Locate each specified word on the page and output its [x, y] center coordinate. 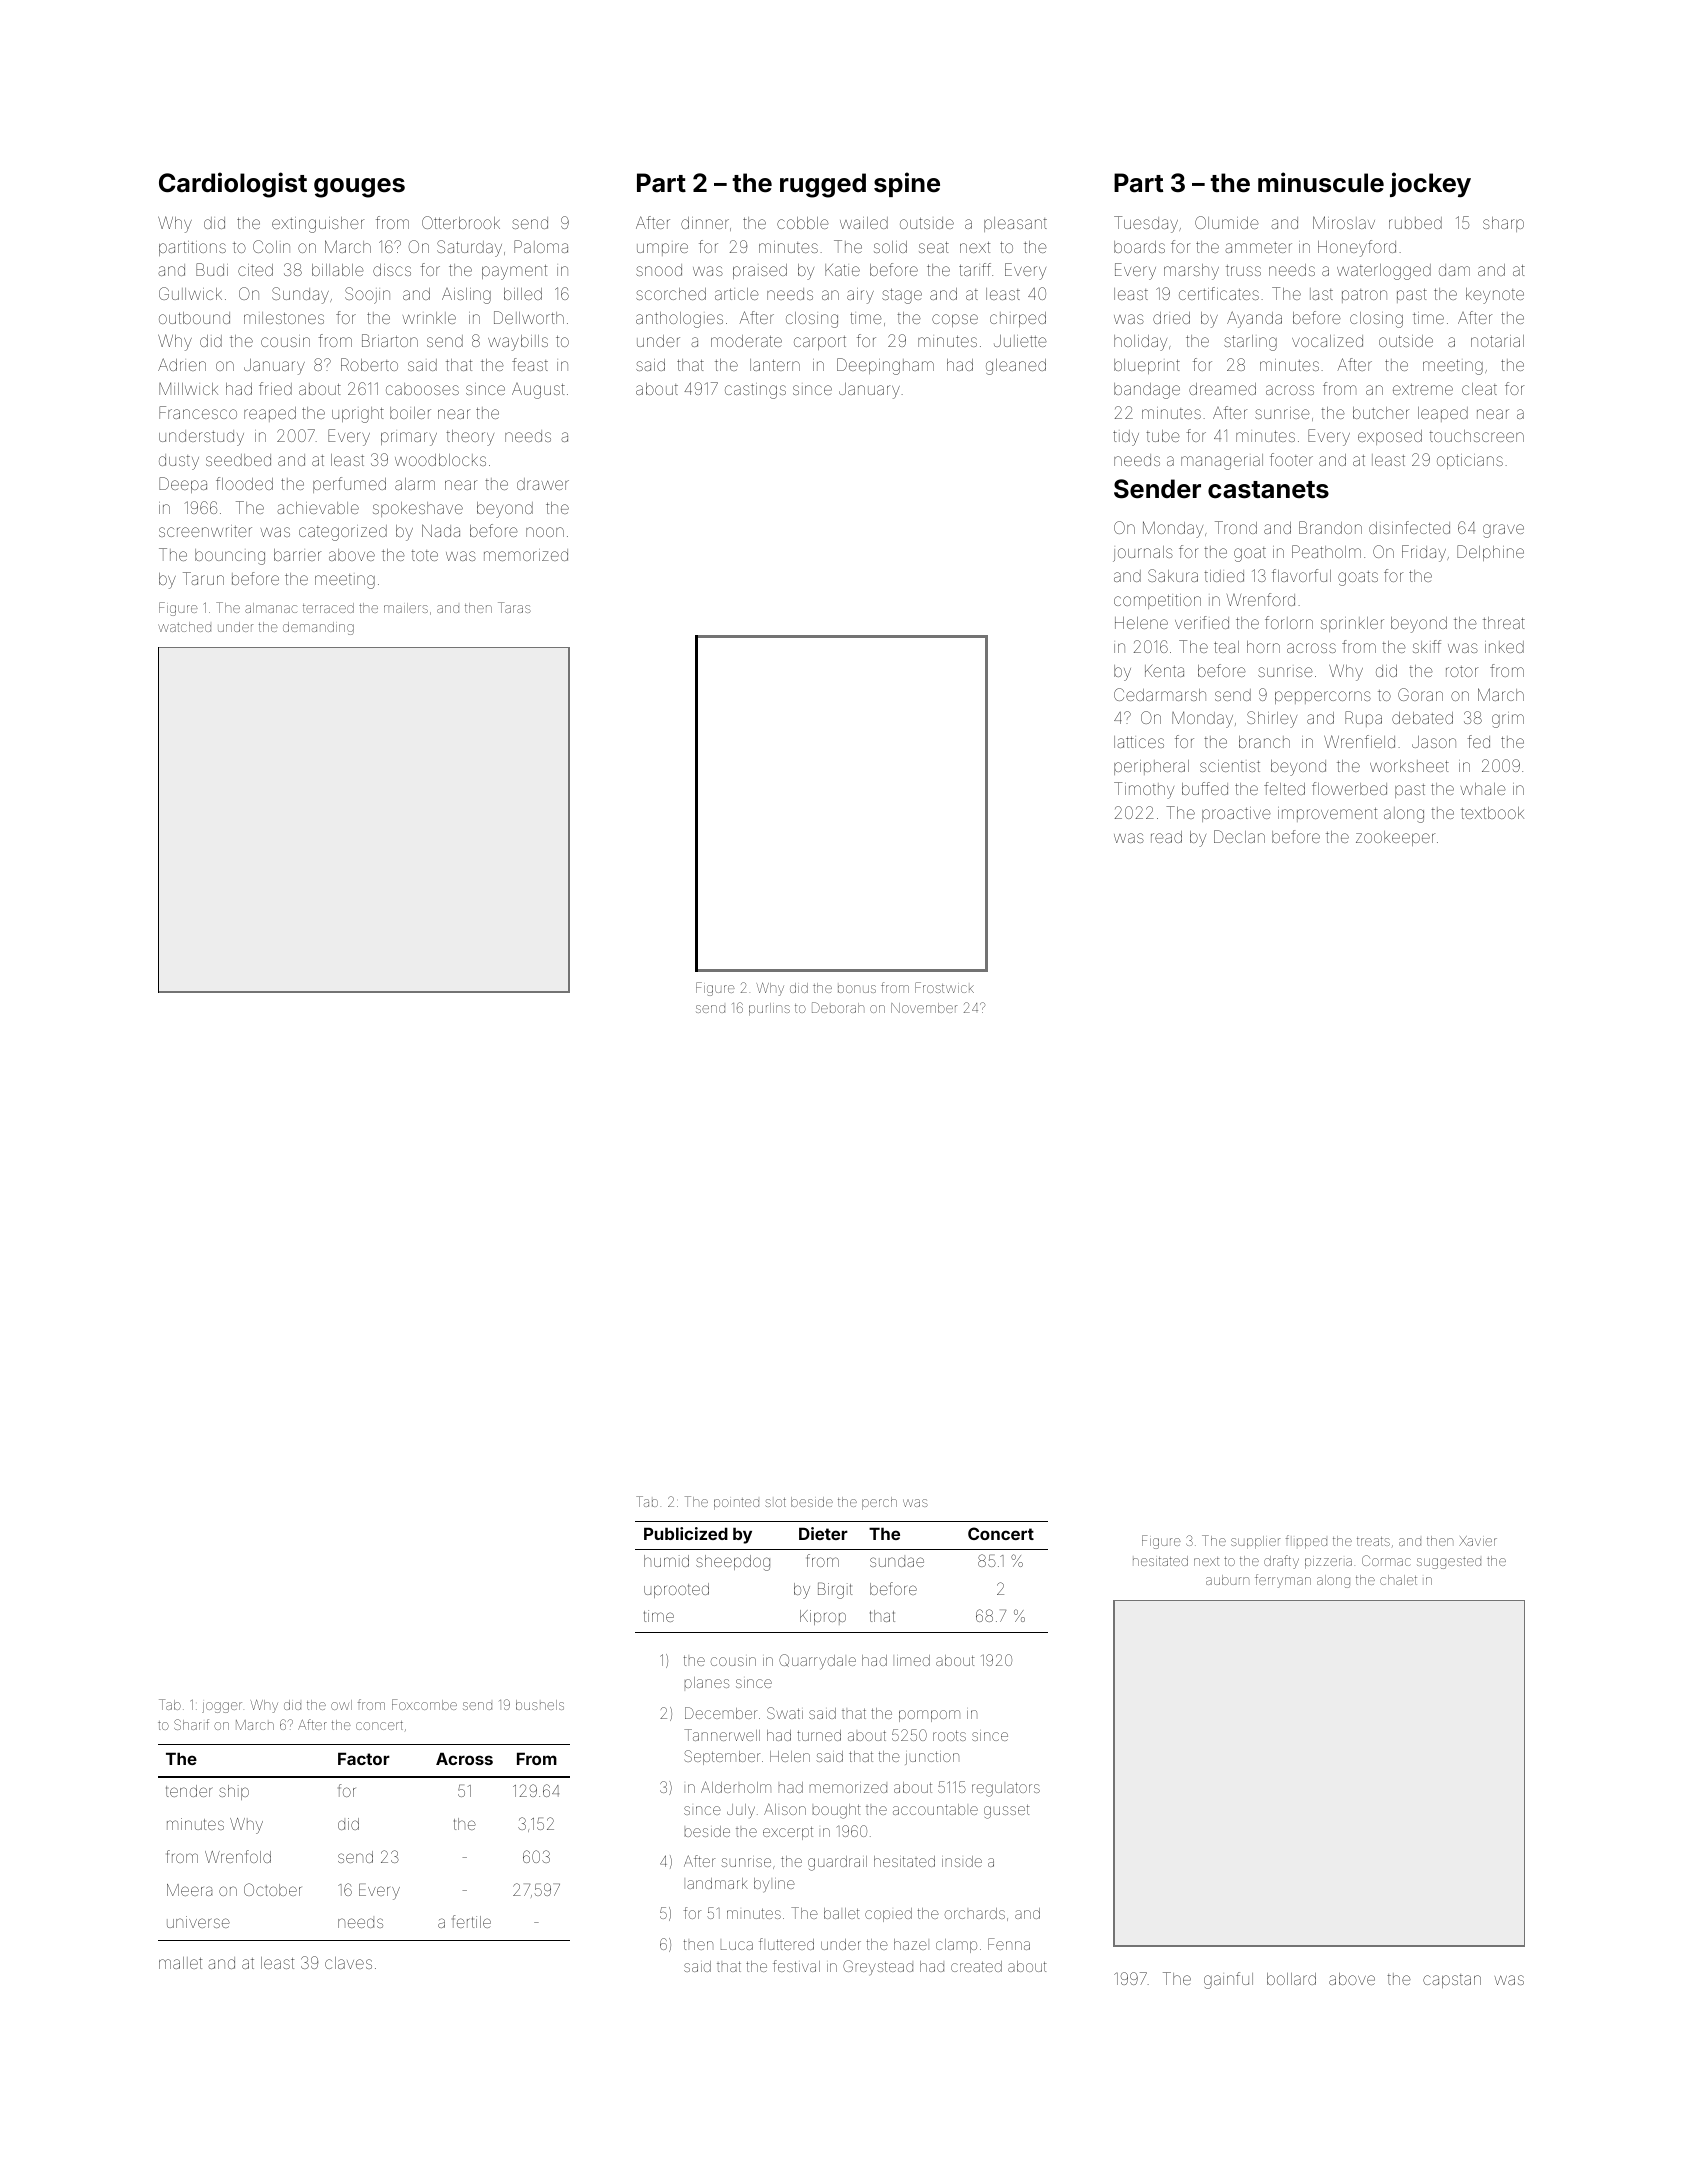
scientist [1230, 766]
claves [348, 1963]
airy [860, 296]
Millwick [188, 389]
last [1321, 294]
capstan [1452, 1981]
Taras [514, 607]
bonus [857, 989]
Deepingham [885, 366]
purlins [769, 1009]
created [976, 1966]
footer [1291, 459]
